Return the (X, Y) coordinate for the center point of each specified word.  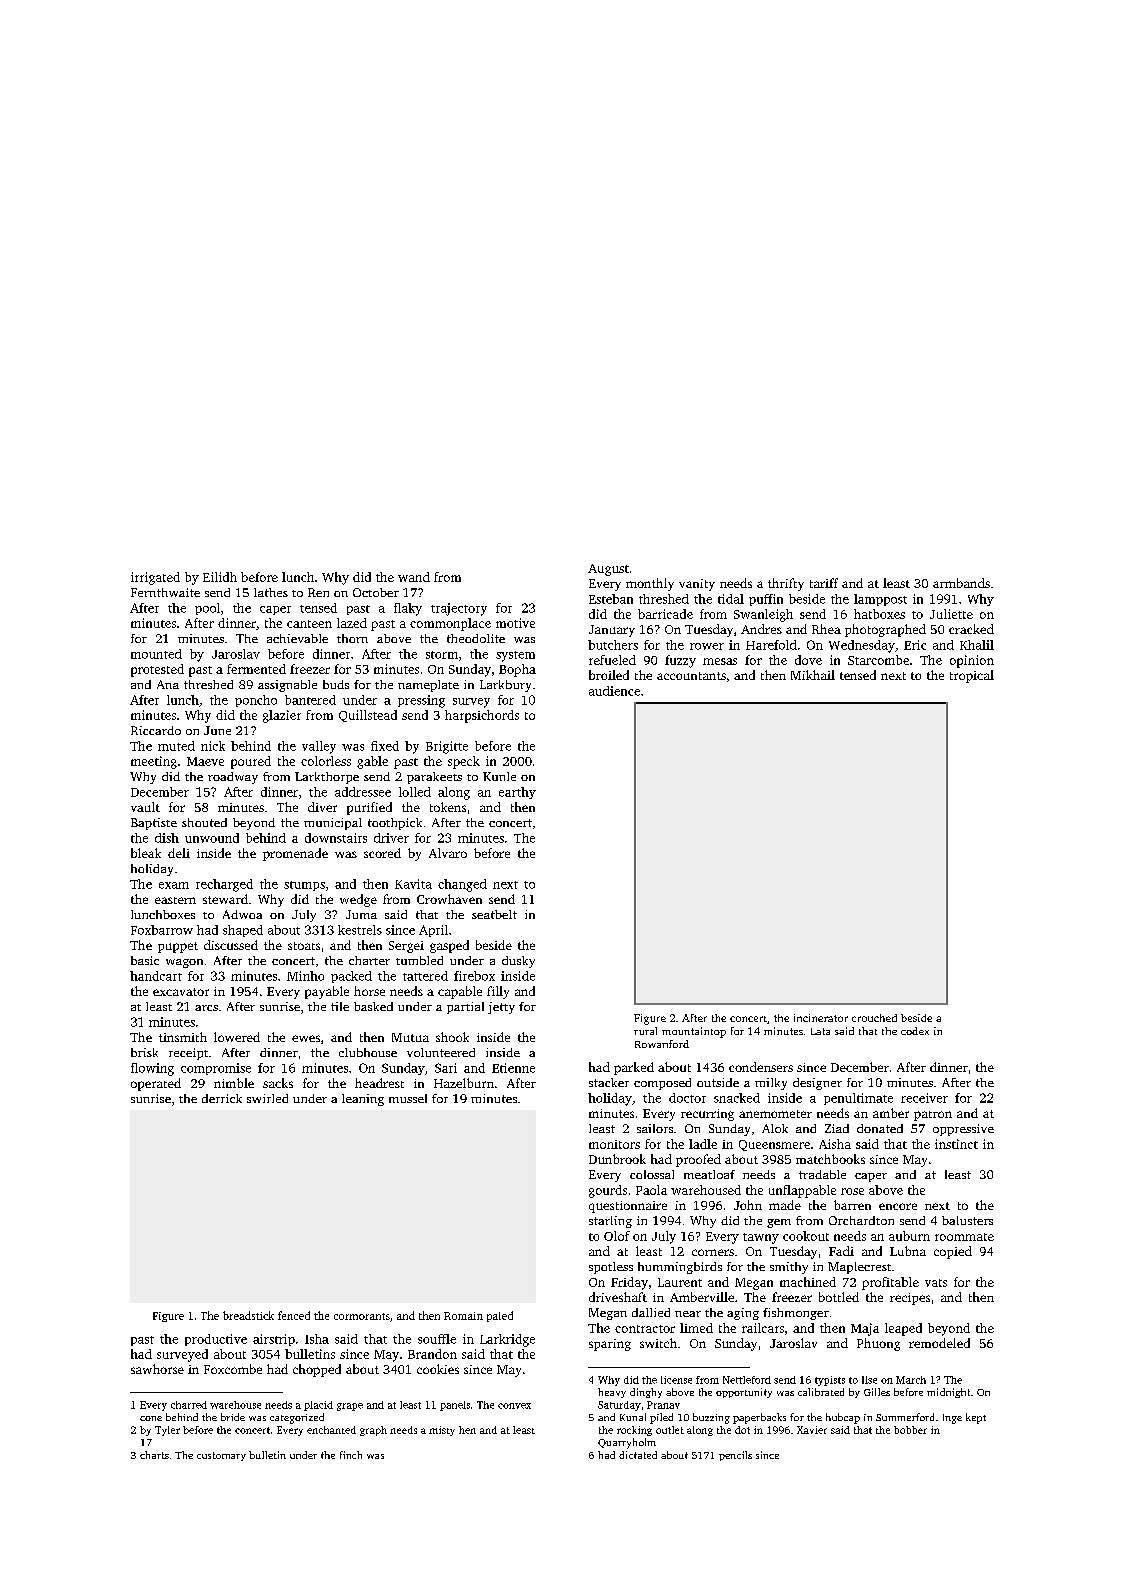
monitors (614, 1144)
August (608, 570)
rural (645, 1031)
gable (372, 762)
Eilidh (220, 577)
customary (221, 1456)
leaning (363, 1100)
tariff (824, 583)
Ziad (837, 1128)
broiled (609, 675)
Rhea (826, 629)
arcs (206, 1008)
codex (915, 1031)
